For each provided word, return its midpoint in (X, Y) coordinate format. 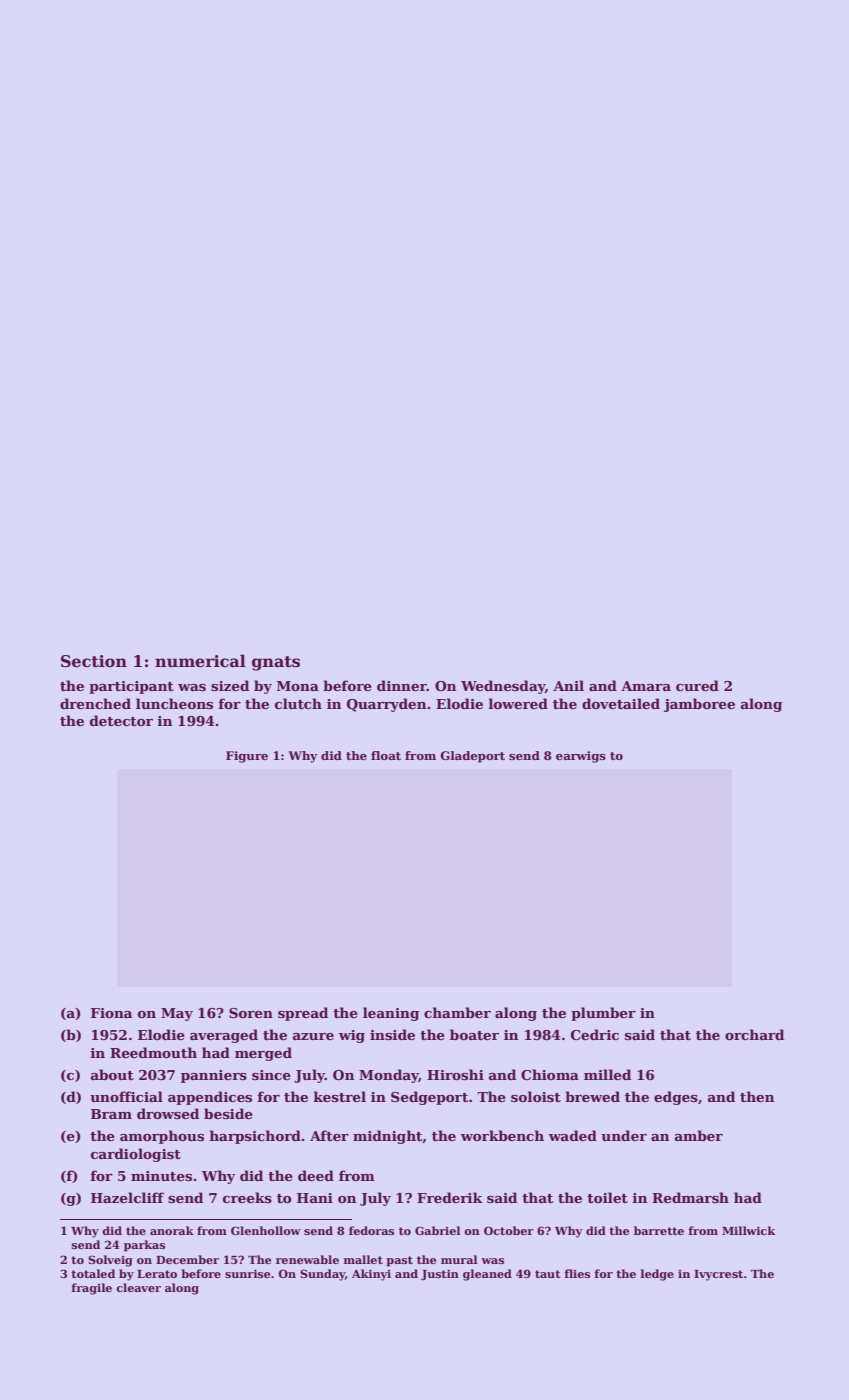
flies (577, 1273)
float (386, 755)
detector (121, 720)
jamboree (699, 705)
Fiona (111, 1013)
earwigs (581, 757)
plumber (603, 1014)
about (112, 1074)
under (624, 1135)
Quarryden (386, 705)
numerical (200, 661)
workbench (502, 1135)
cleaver (138, 1287)
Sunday (322, 1275)
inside (392, 1034)
